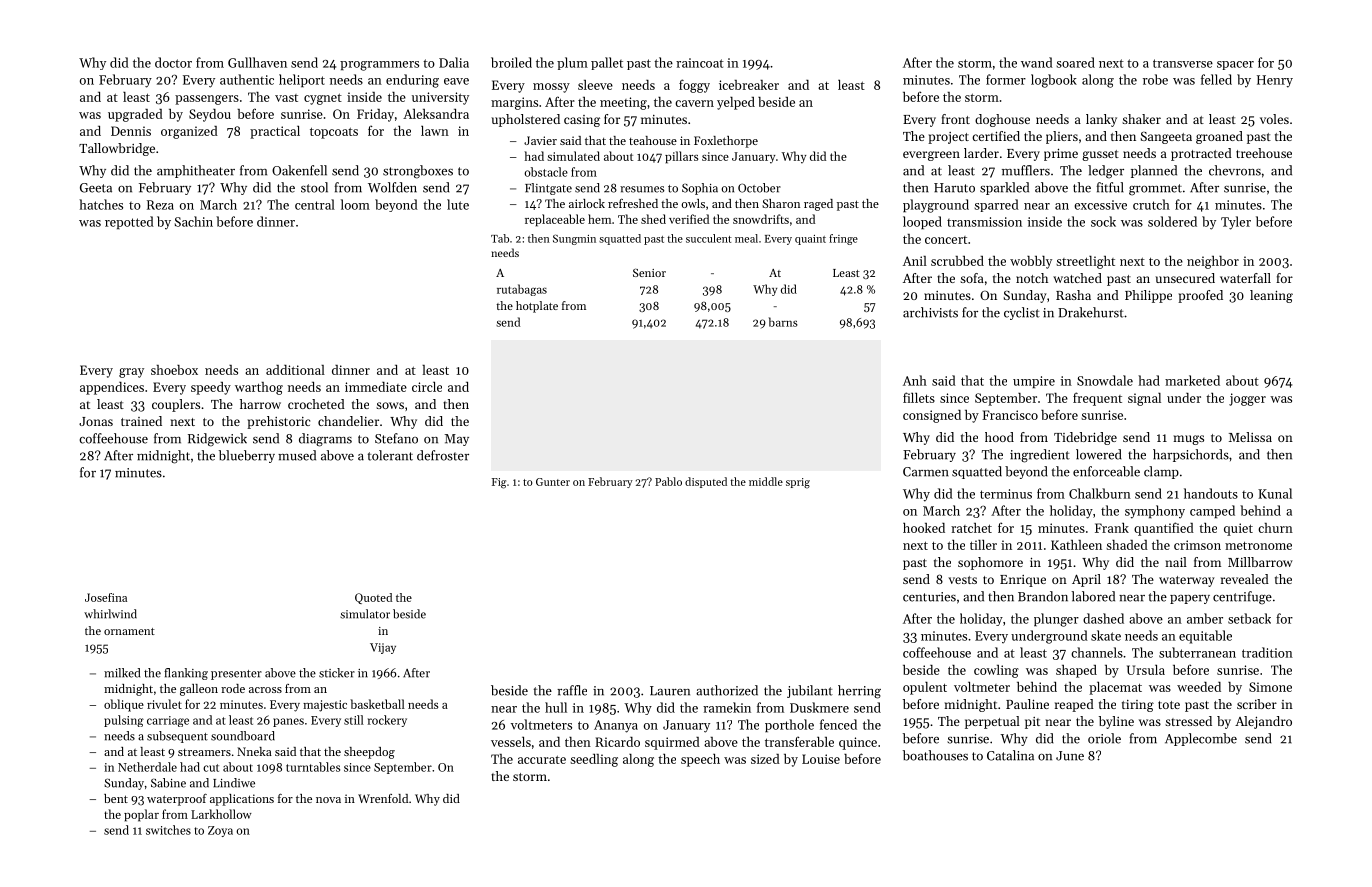 The width and height of the document is (1372, 887). What do you see at coordinates (694, 86) in the document?
I see `foggy` at bounding box center [694, 86].
